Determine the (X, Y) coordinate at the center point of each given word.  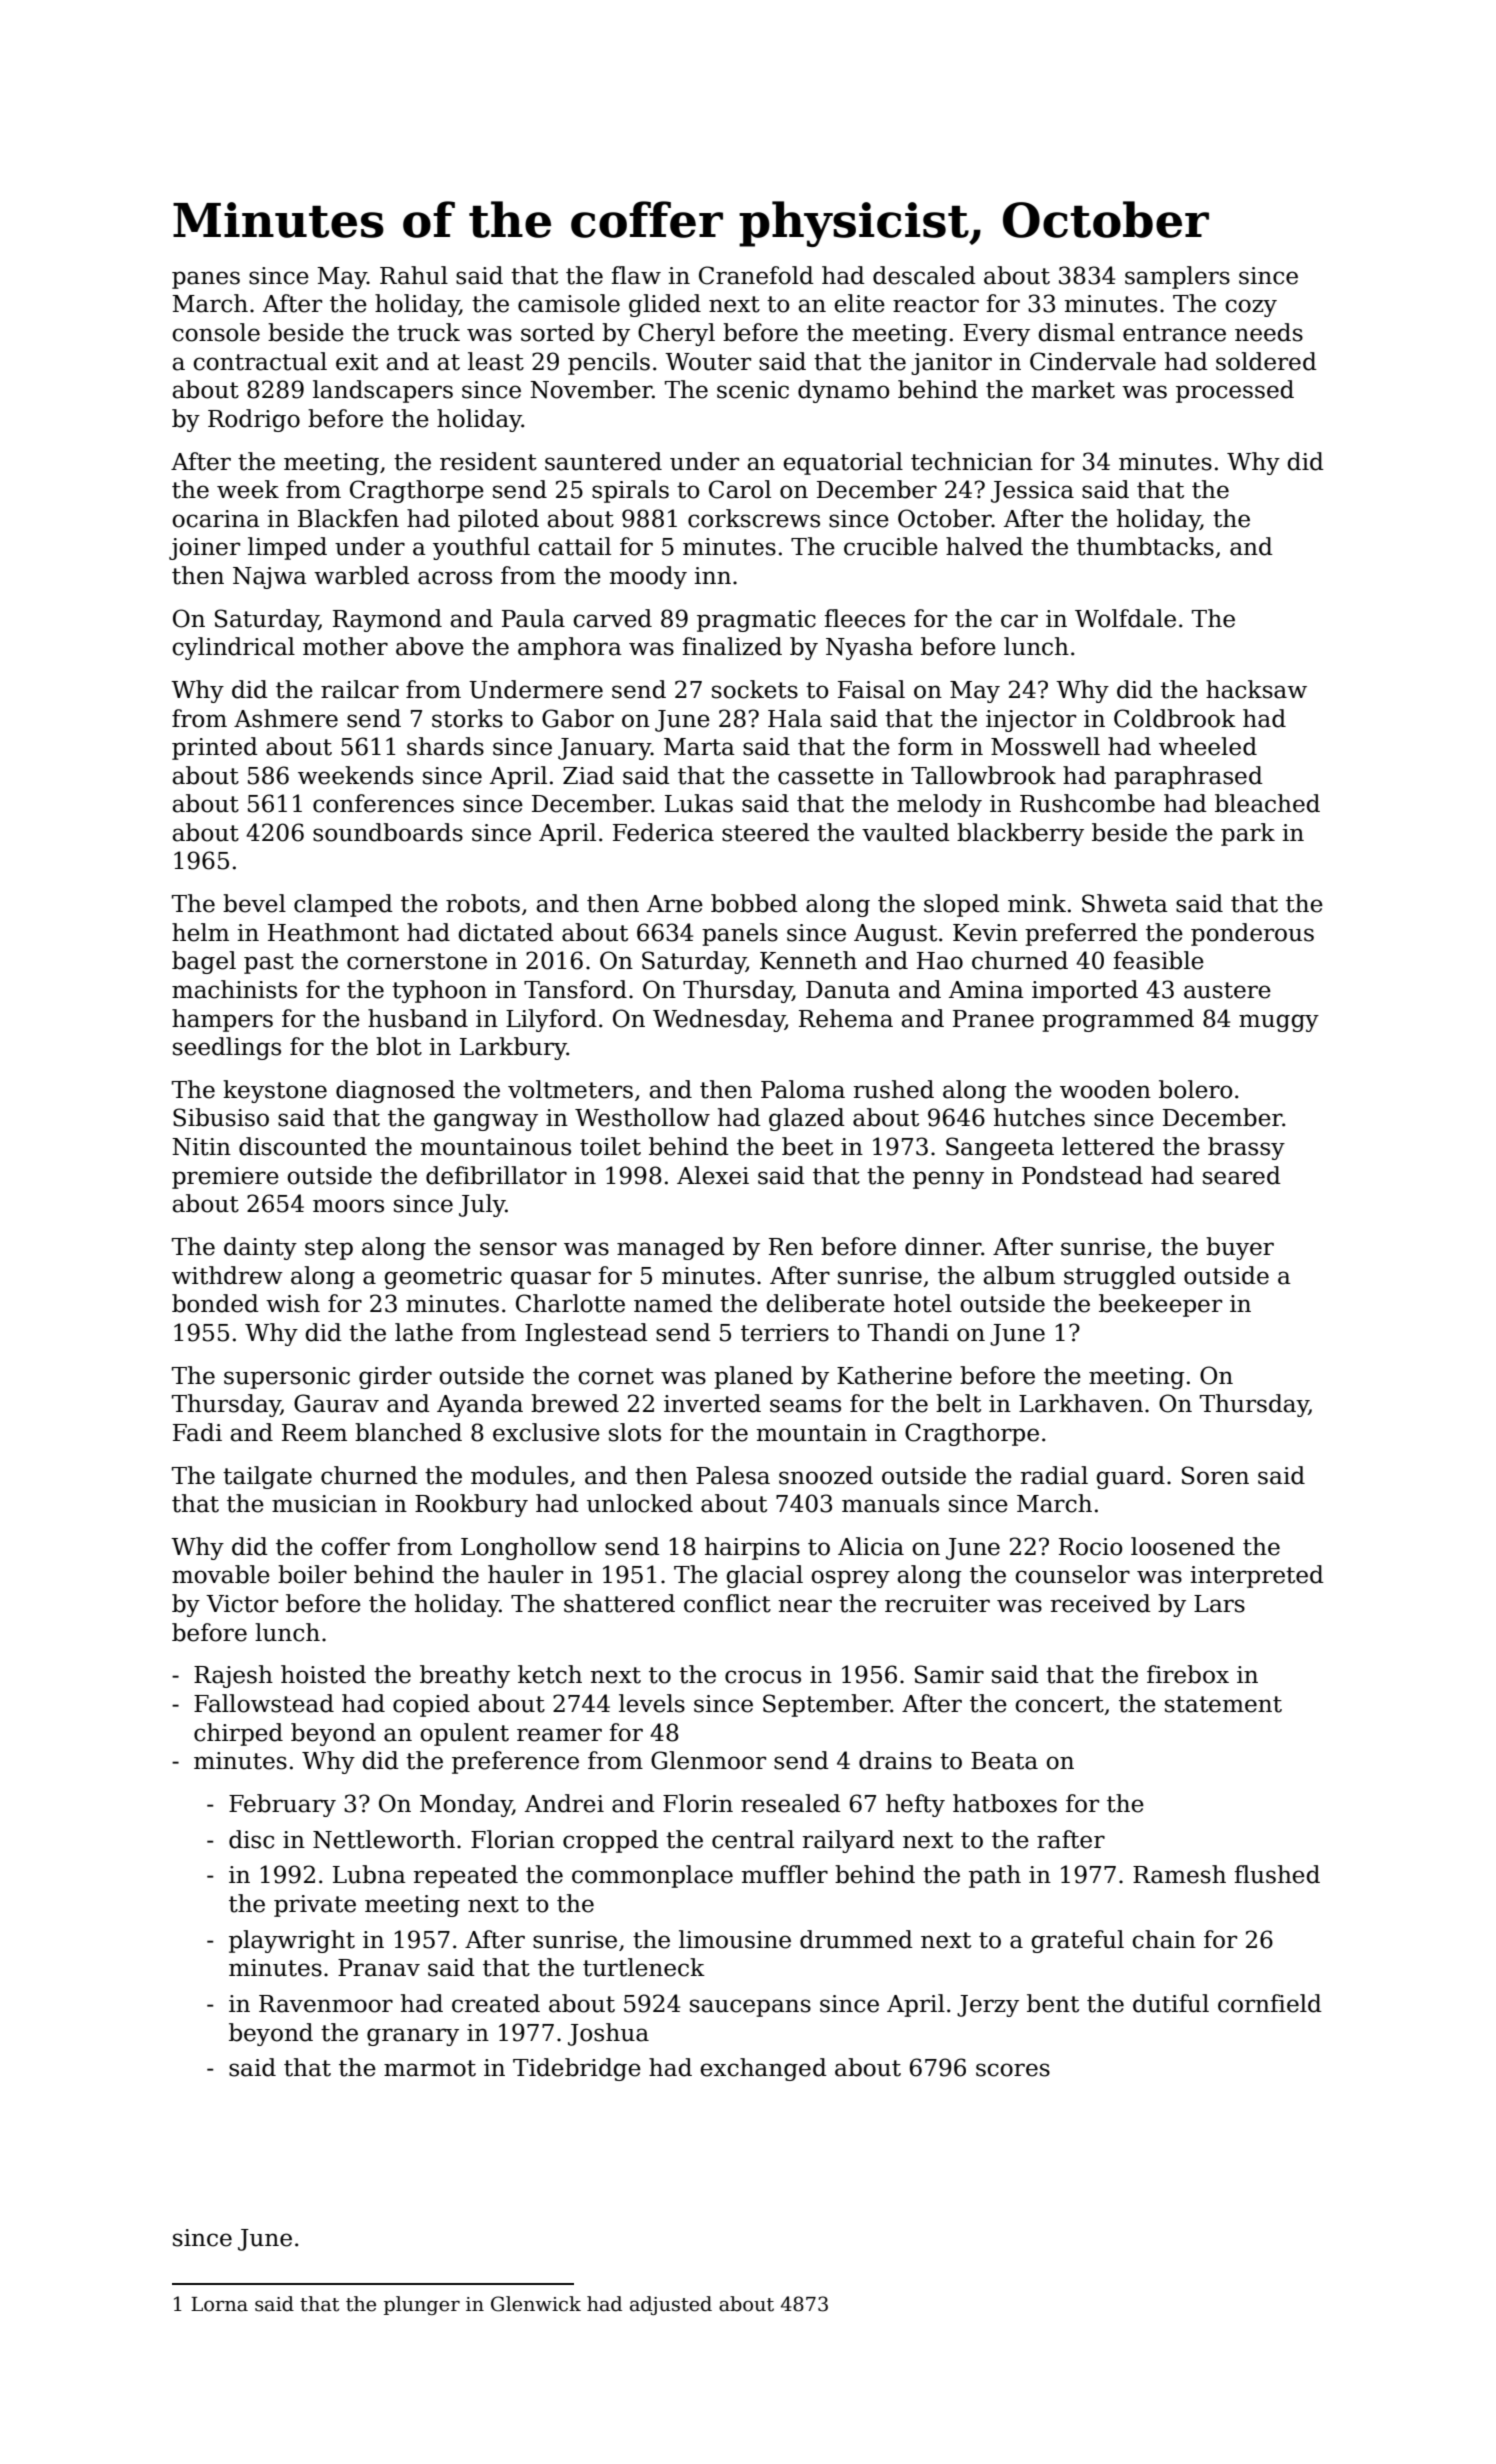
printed (215, 748)
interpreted (1257, 1576)
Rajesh (233, 1676)
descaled (924, 275)
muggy (1279, 1023)
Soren (1215, 1475)
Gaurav (336, 1403)
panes (206, 280)
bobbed (754, 903)
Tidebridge (577, 2069)
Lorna (219, 2304)
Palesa (733, 1475)
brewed (575, 1403)
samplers (1177, 277)
